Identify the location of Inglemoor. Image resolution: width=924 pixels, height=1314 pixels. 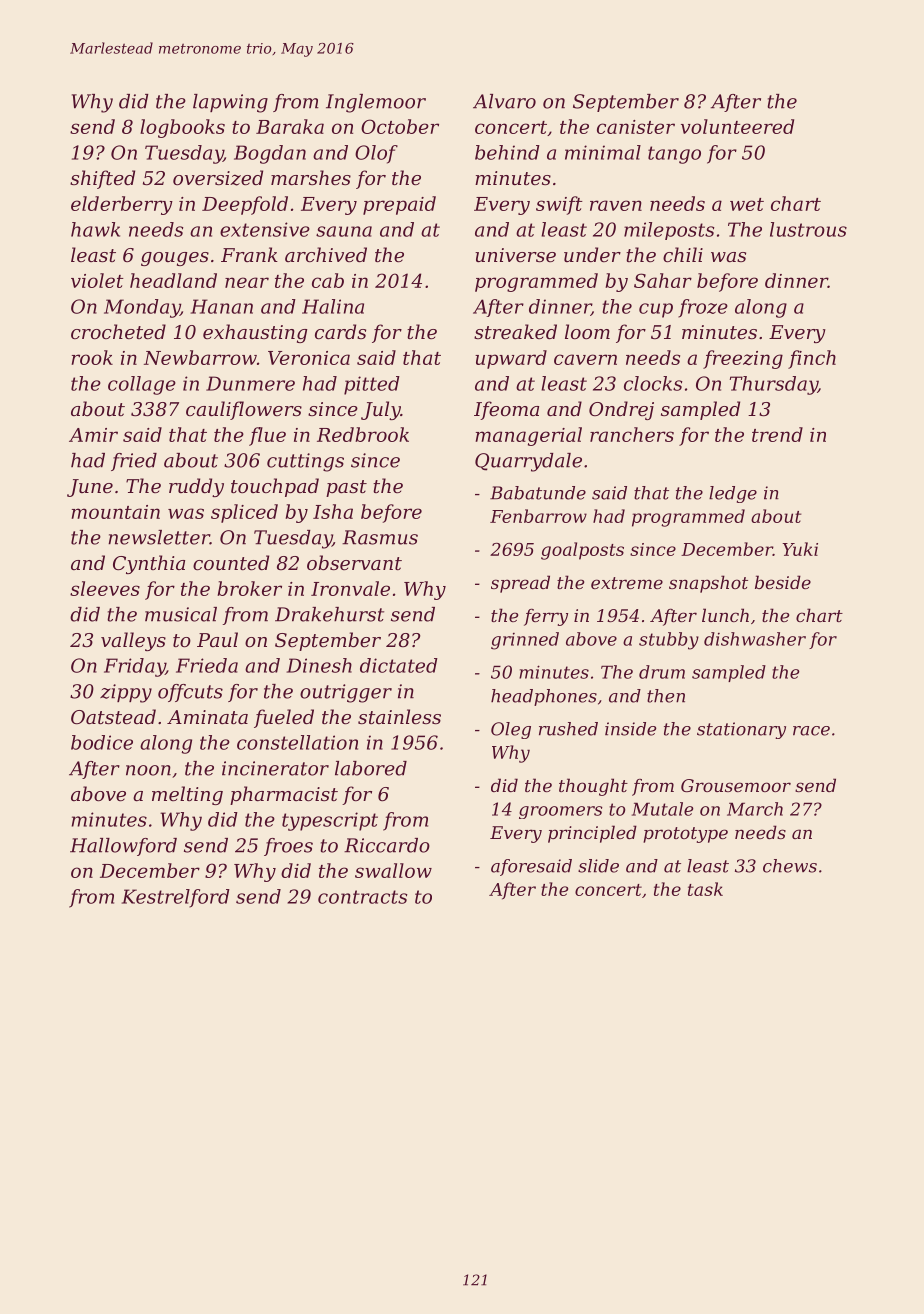
(376, 103).
